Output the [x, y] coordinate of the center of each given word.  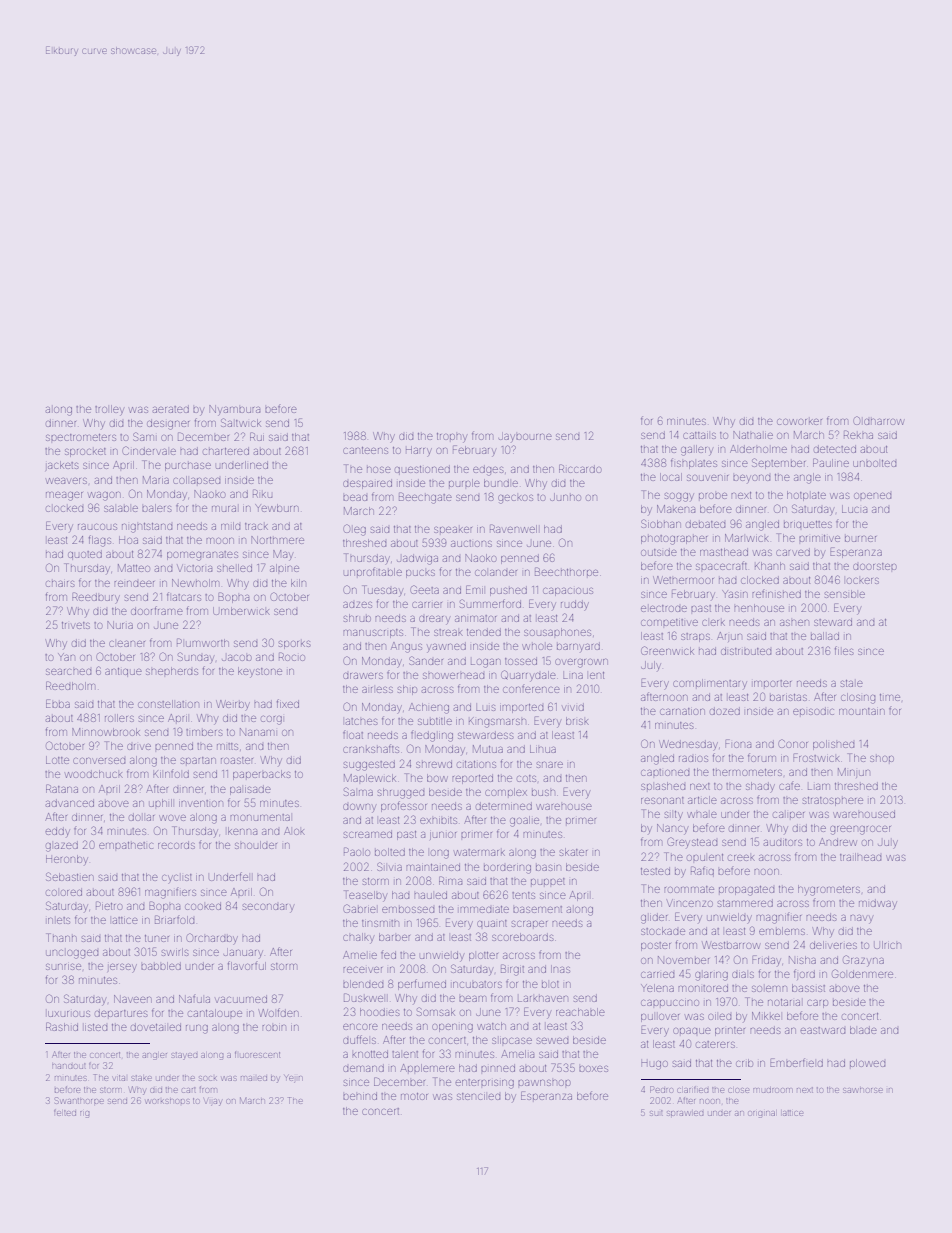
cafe [789, 786]
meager [64, 496]
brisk [577, 721]
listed [96, 1027]
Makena [676, 509]
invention [201, 803]
